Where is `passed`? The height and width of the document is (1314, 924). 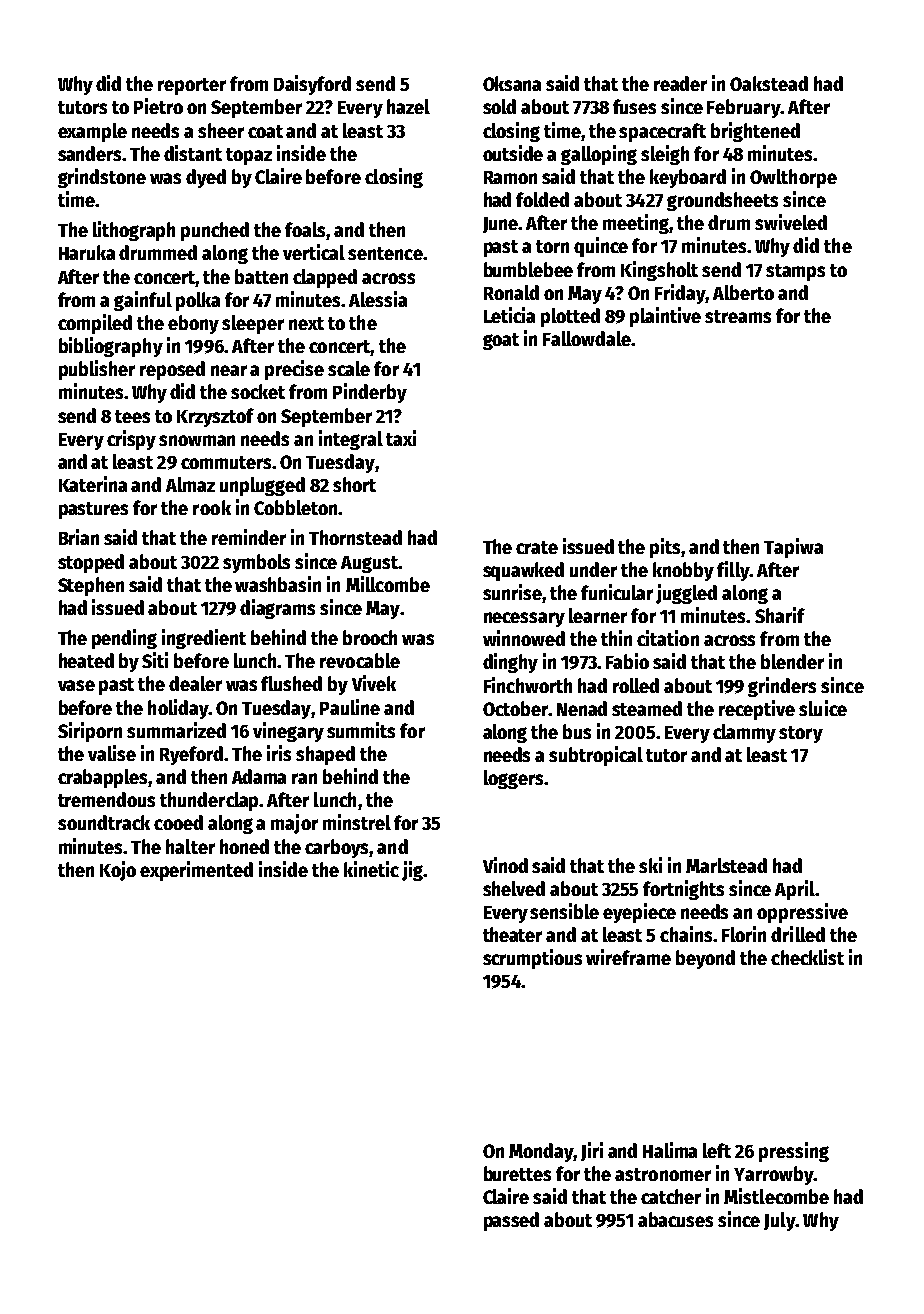
passed is located at coordinates (511, 1221).
